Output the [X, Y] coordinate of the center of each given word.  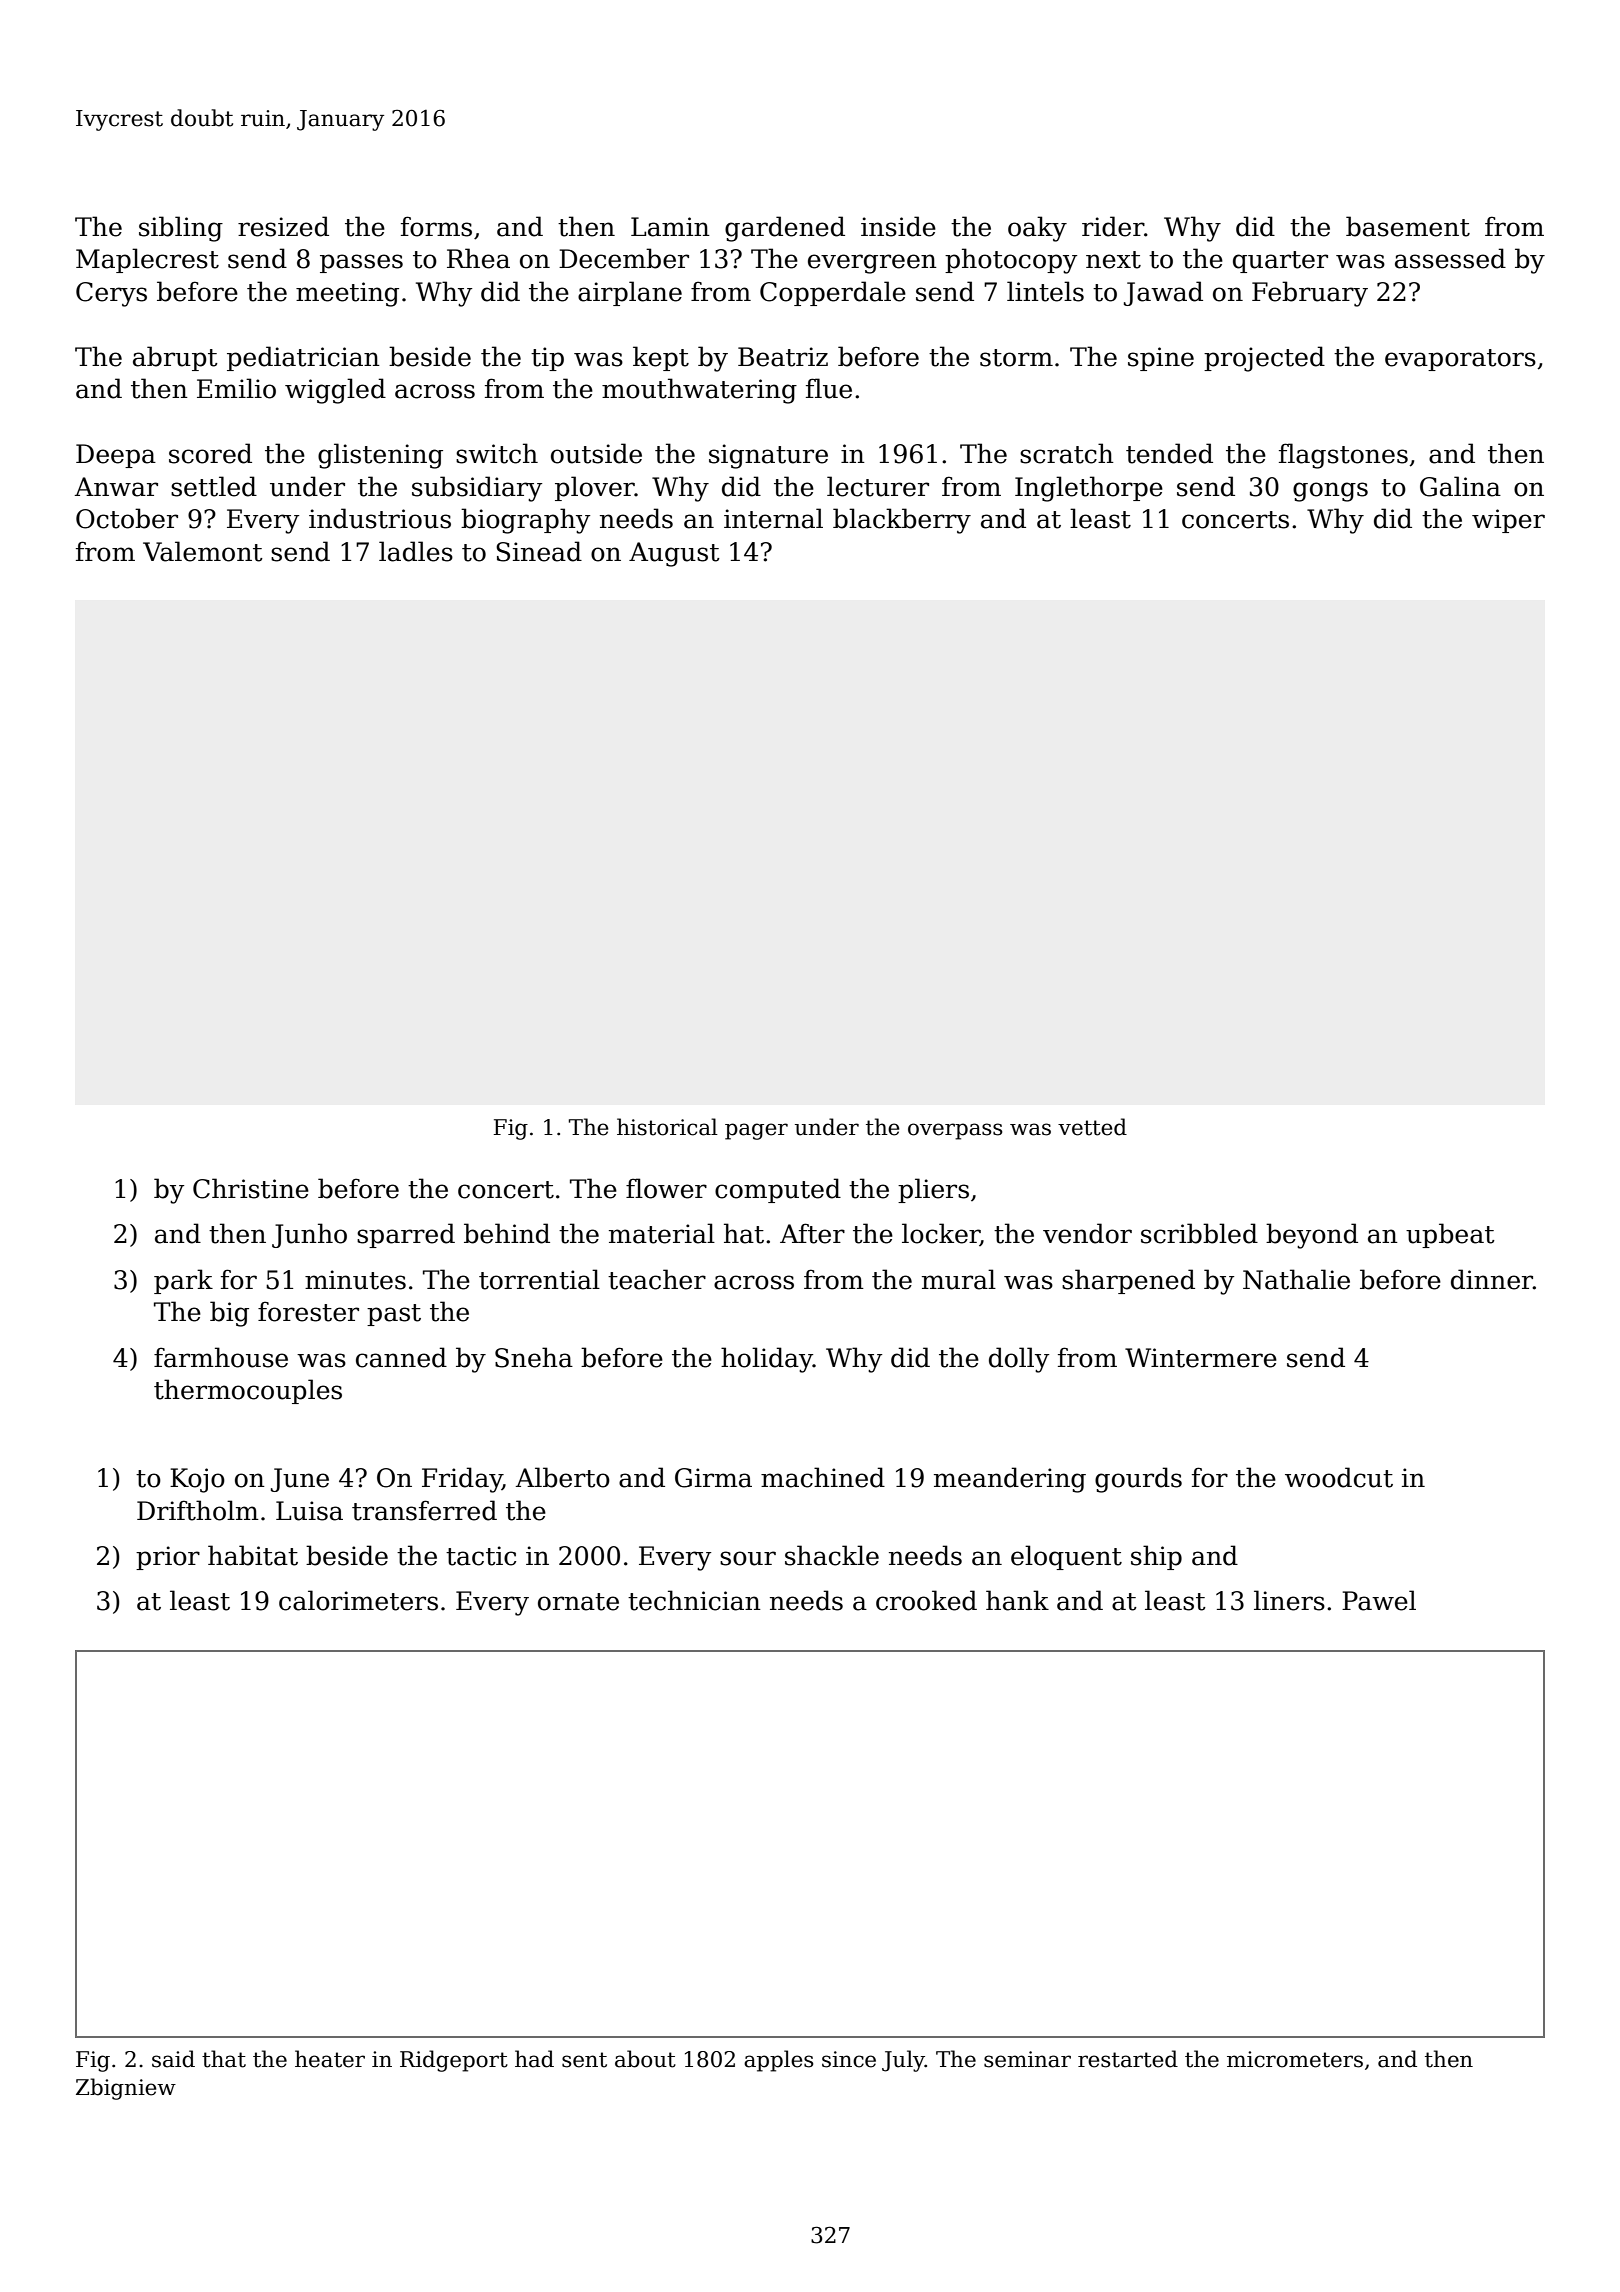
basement [1408, 226]
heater [330, 2059]
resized [283, 226]
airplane [630, 293]
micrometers [1295, 2059]
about [645, 2059]
